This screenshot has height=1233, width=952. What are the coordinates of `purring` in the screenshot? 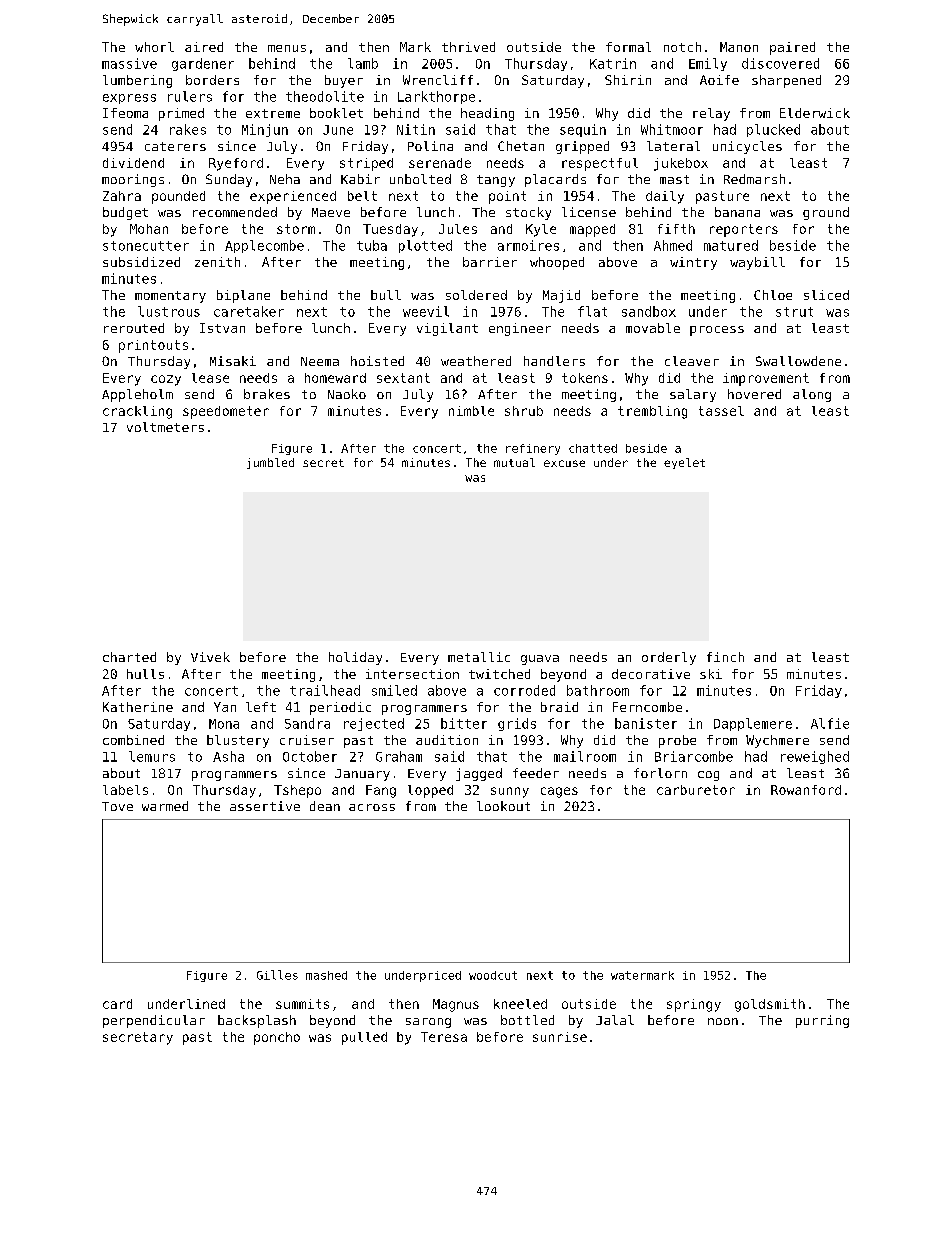 It's located at (822, 1021).
